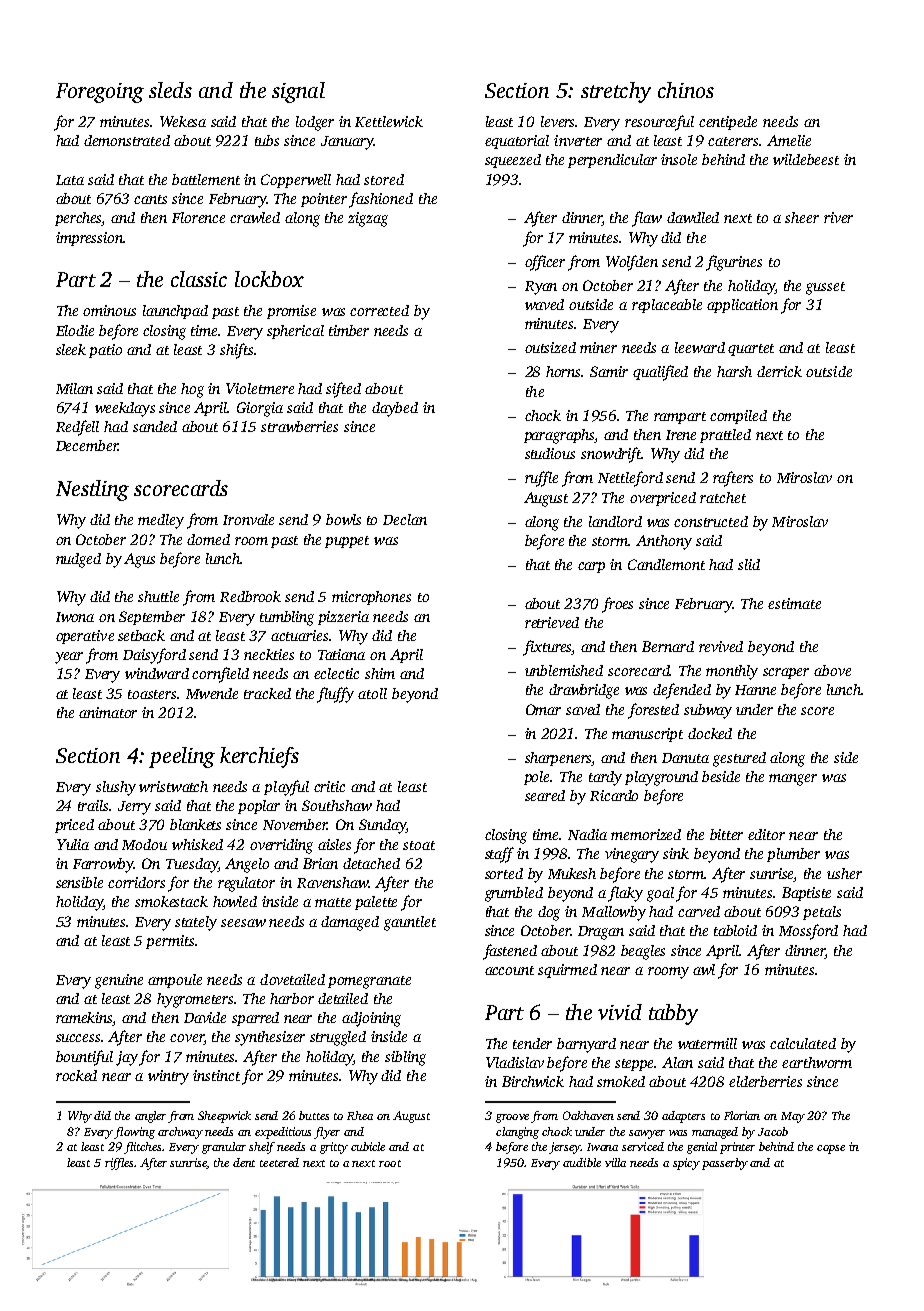 The width and height of the screenshot is (924, 1311). What do you see at coordinates (92, 490) in the screenshot?
I see `Nestling` at bounding box center [92, 490].
